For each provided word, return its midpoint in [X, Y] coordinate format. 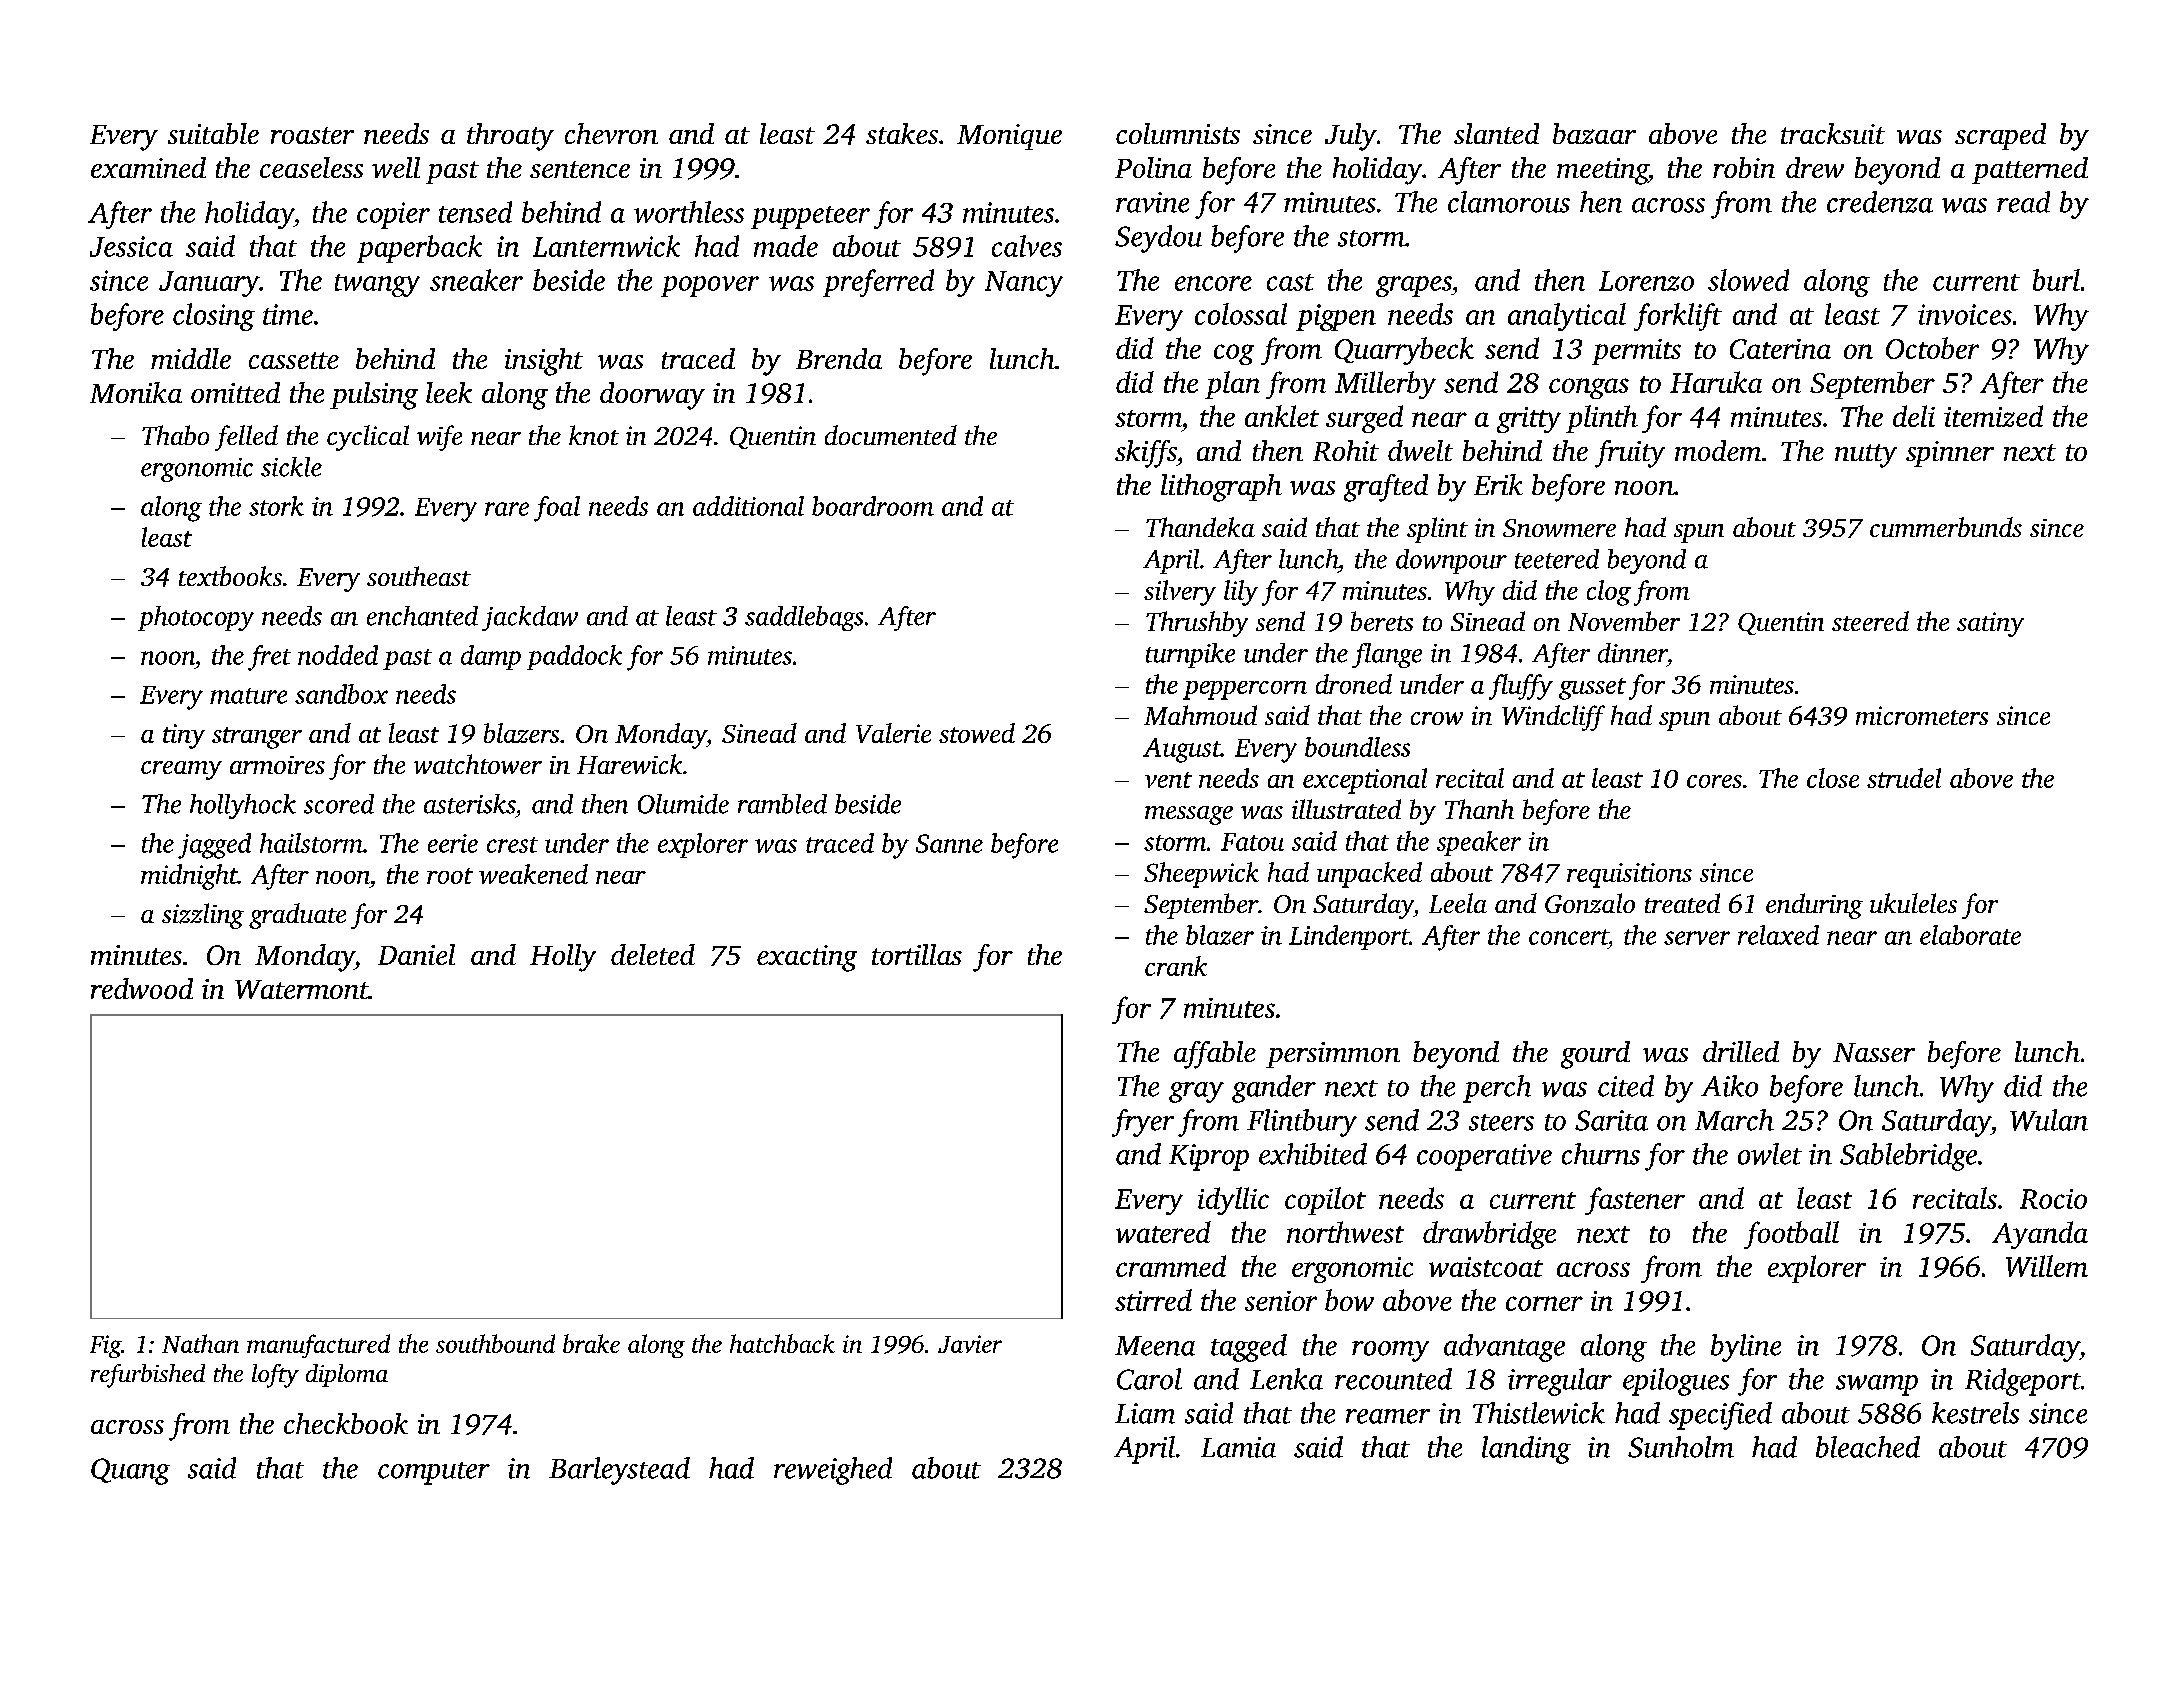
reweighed [833, 1471]
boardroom [873, 506]
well [396, 167]
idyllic [1233, 1201]
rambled [782, 804]
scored [339, 804]
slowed [1748, 280]
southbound [495, 1343]
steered [1870, 621]
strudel [1904, 778]
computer [434, 1473]
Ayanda [2040, 1235]
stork [276, 506]
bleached [1868, 1447]
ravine [1152, 202]
